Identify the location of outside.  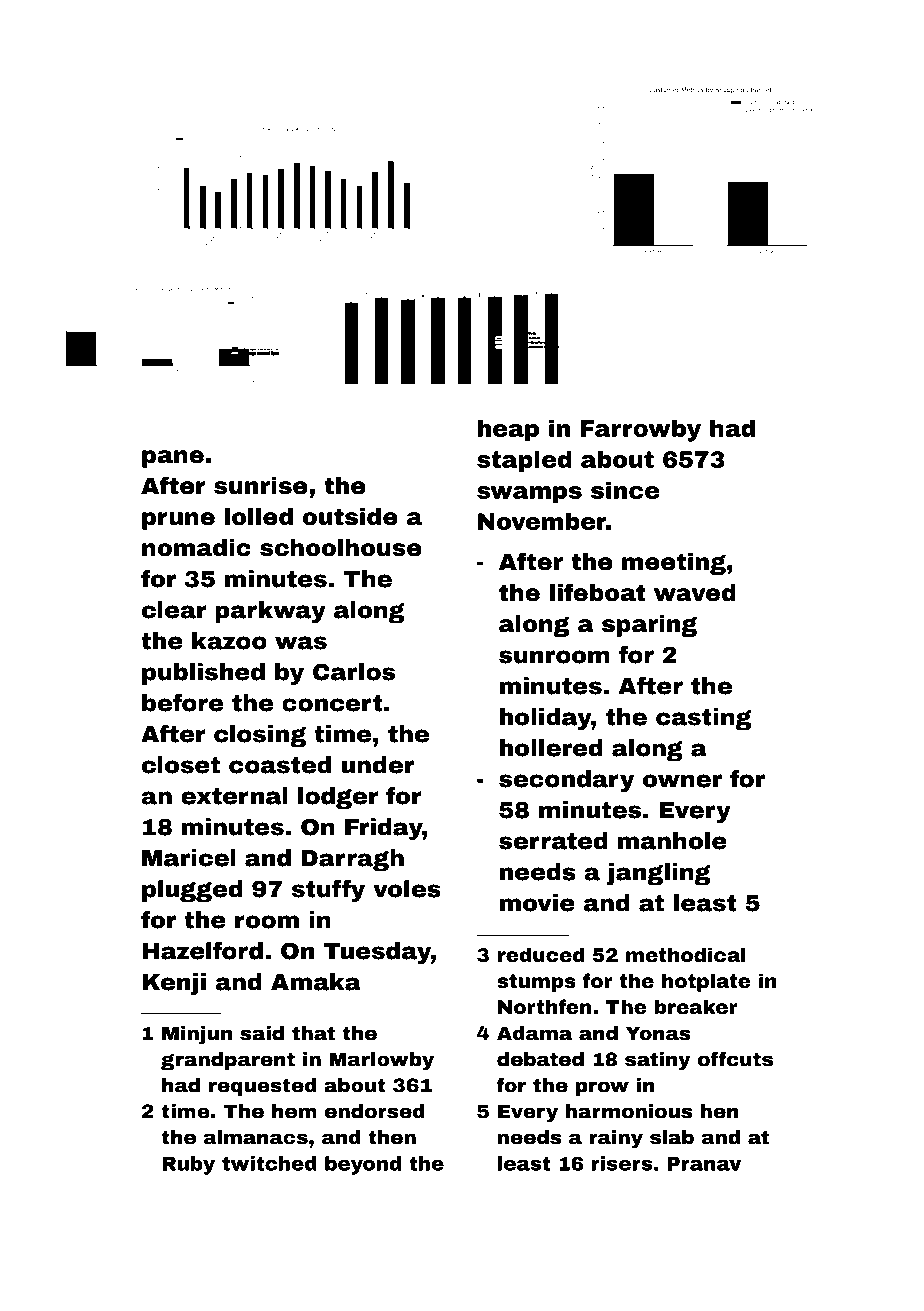
(350, 517).
